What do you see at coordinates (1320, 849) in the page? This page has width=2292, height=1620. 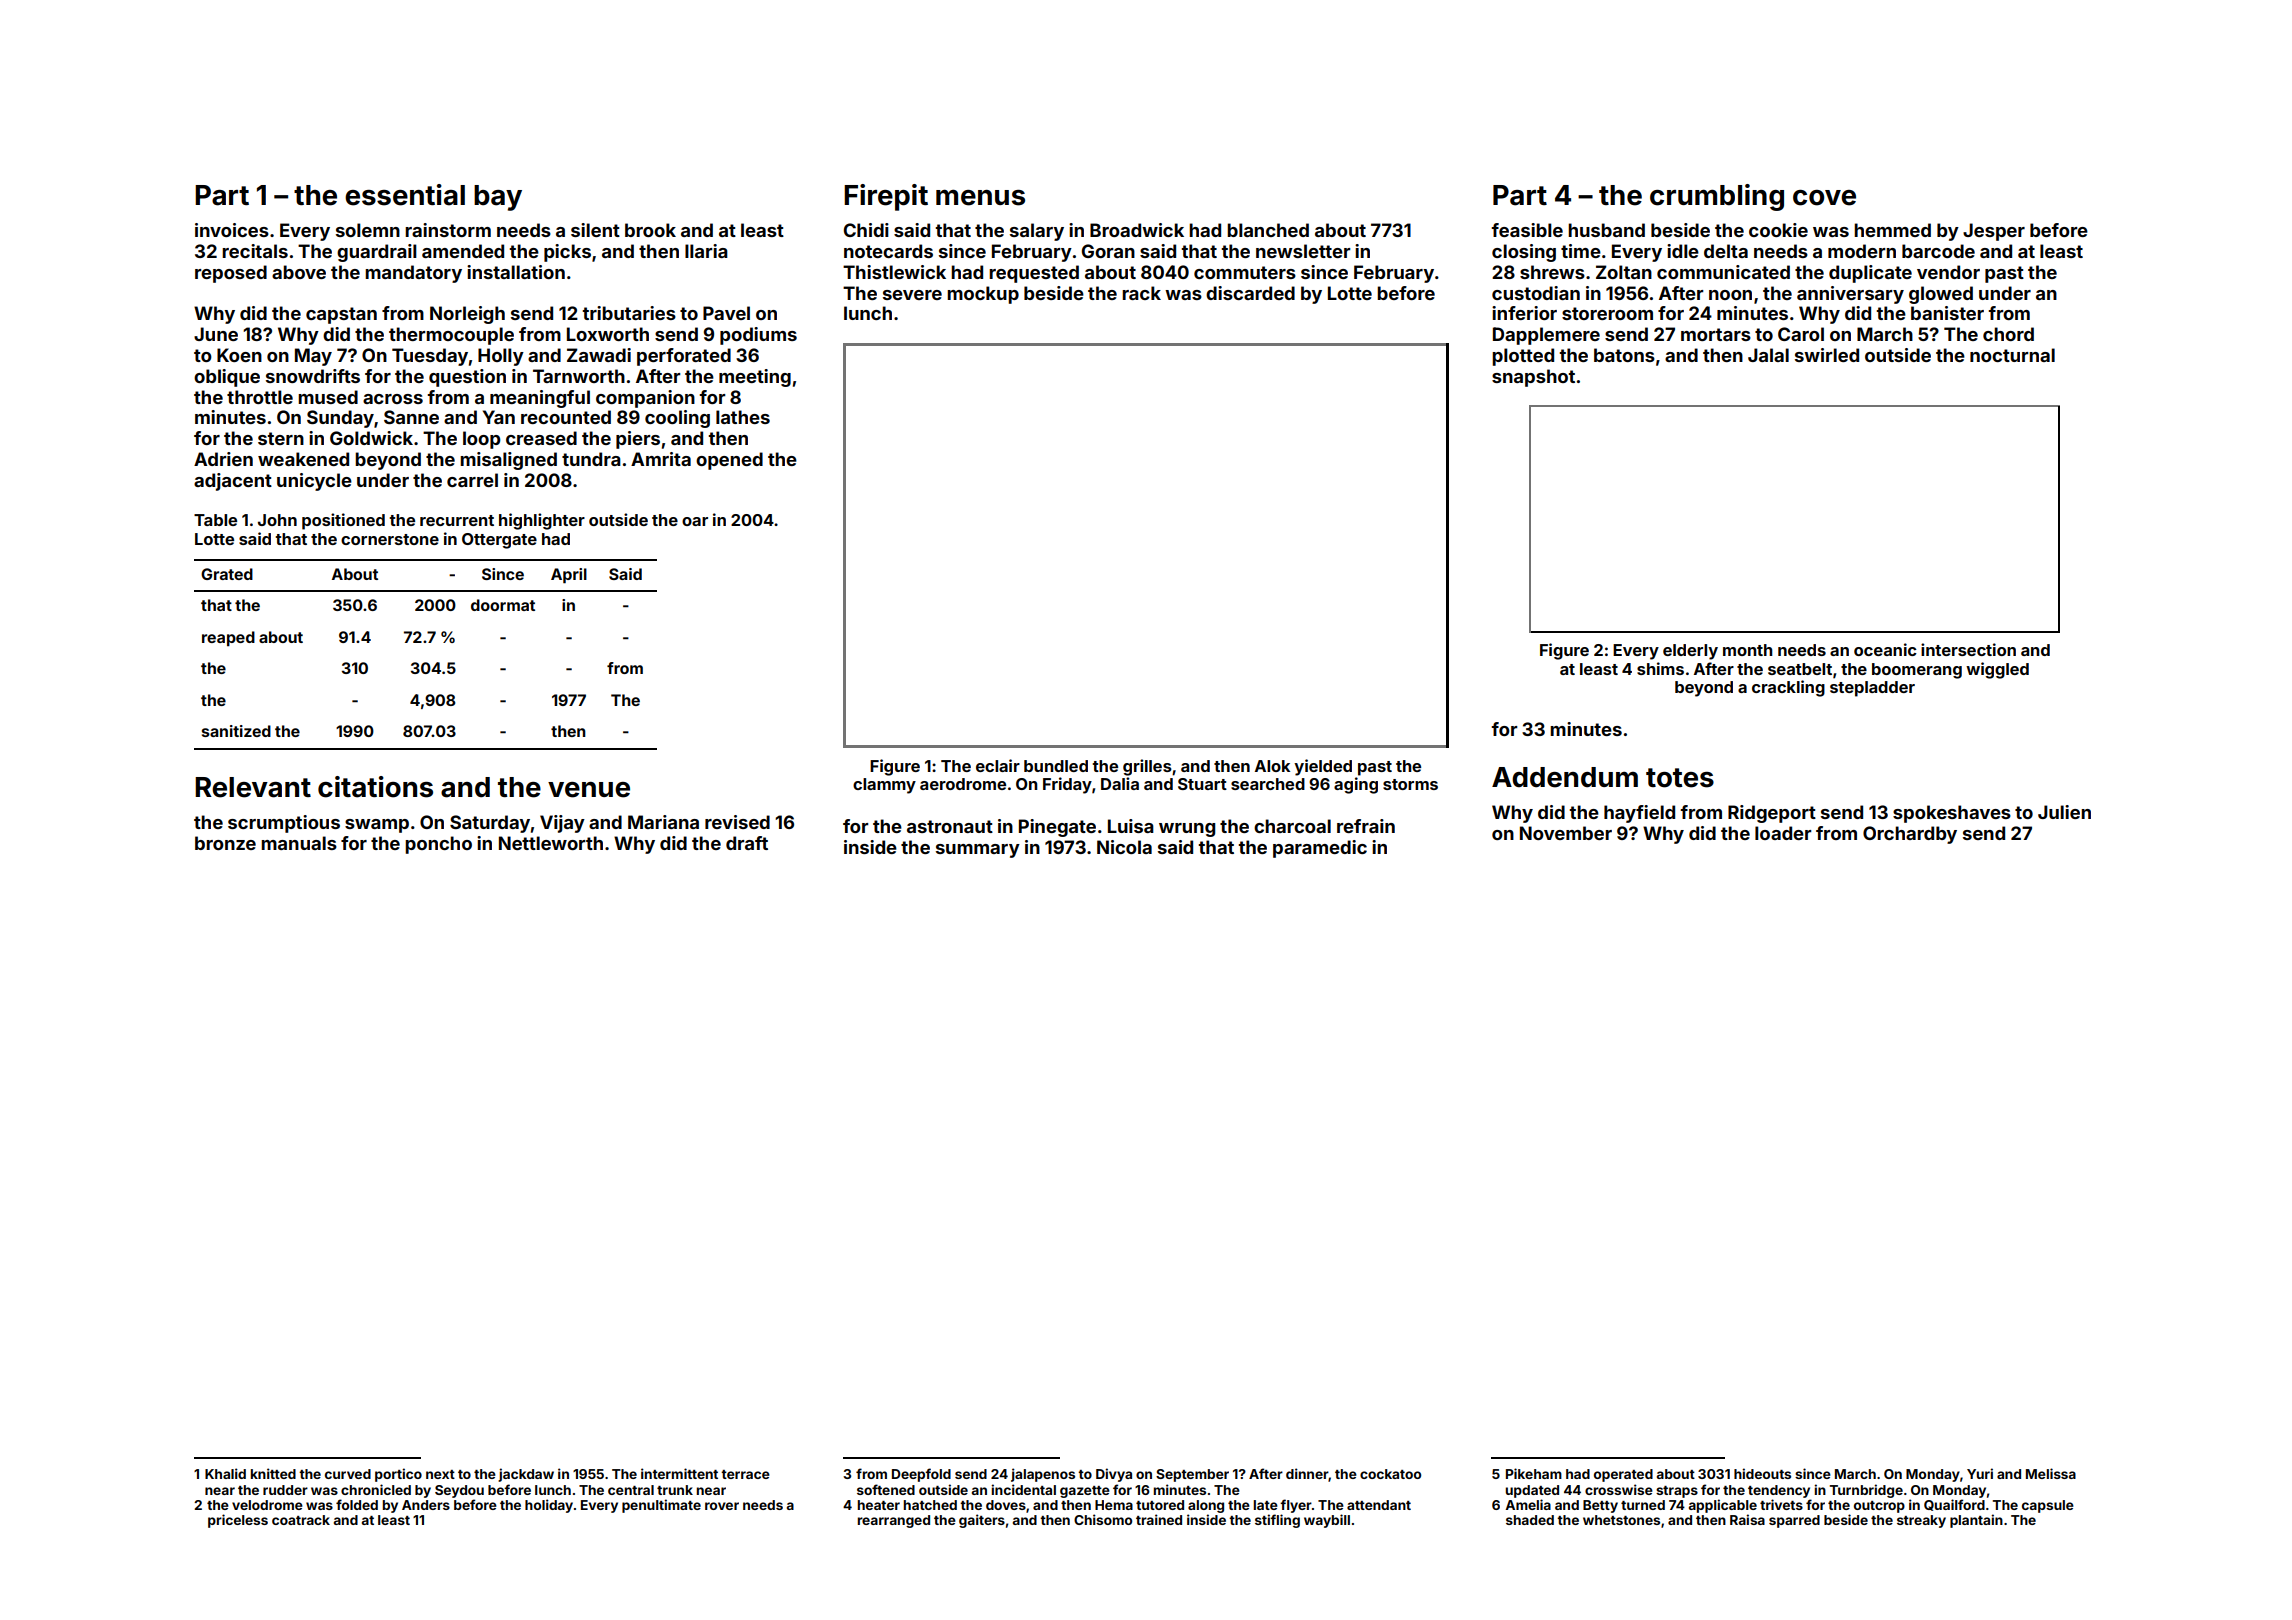 I see `paramedic` at bounding box center [1320, 849].
